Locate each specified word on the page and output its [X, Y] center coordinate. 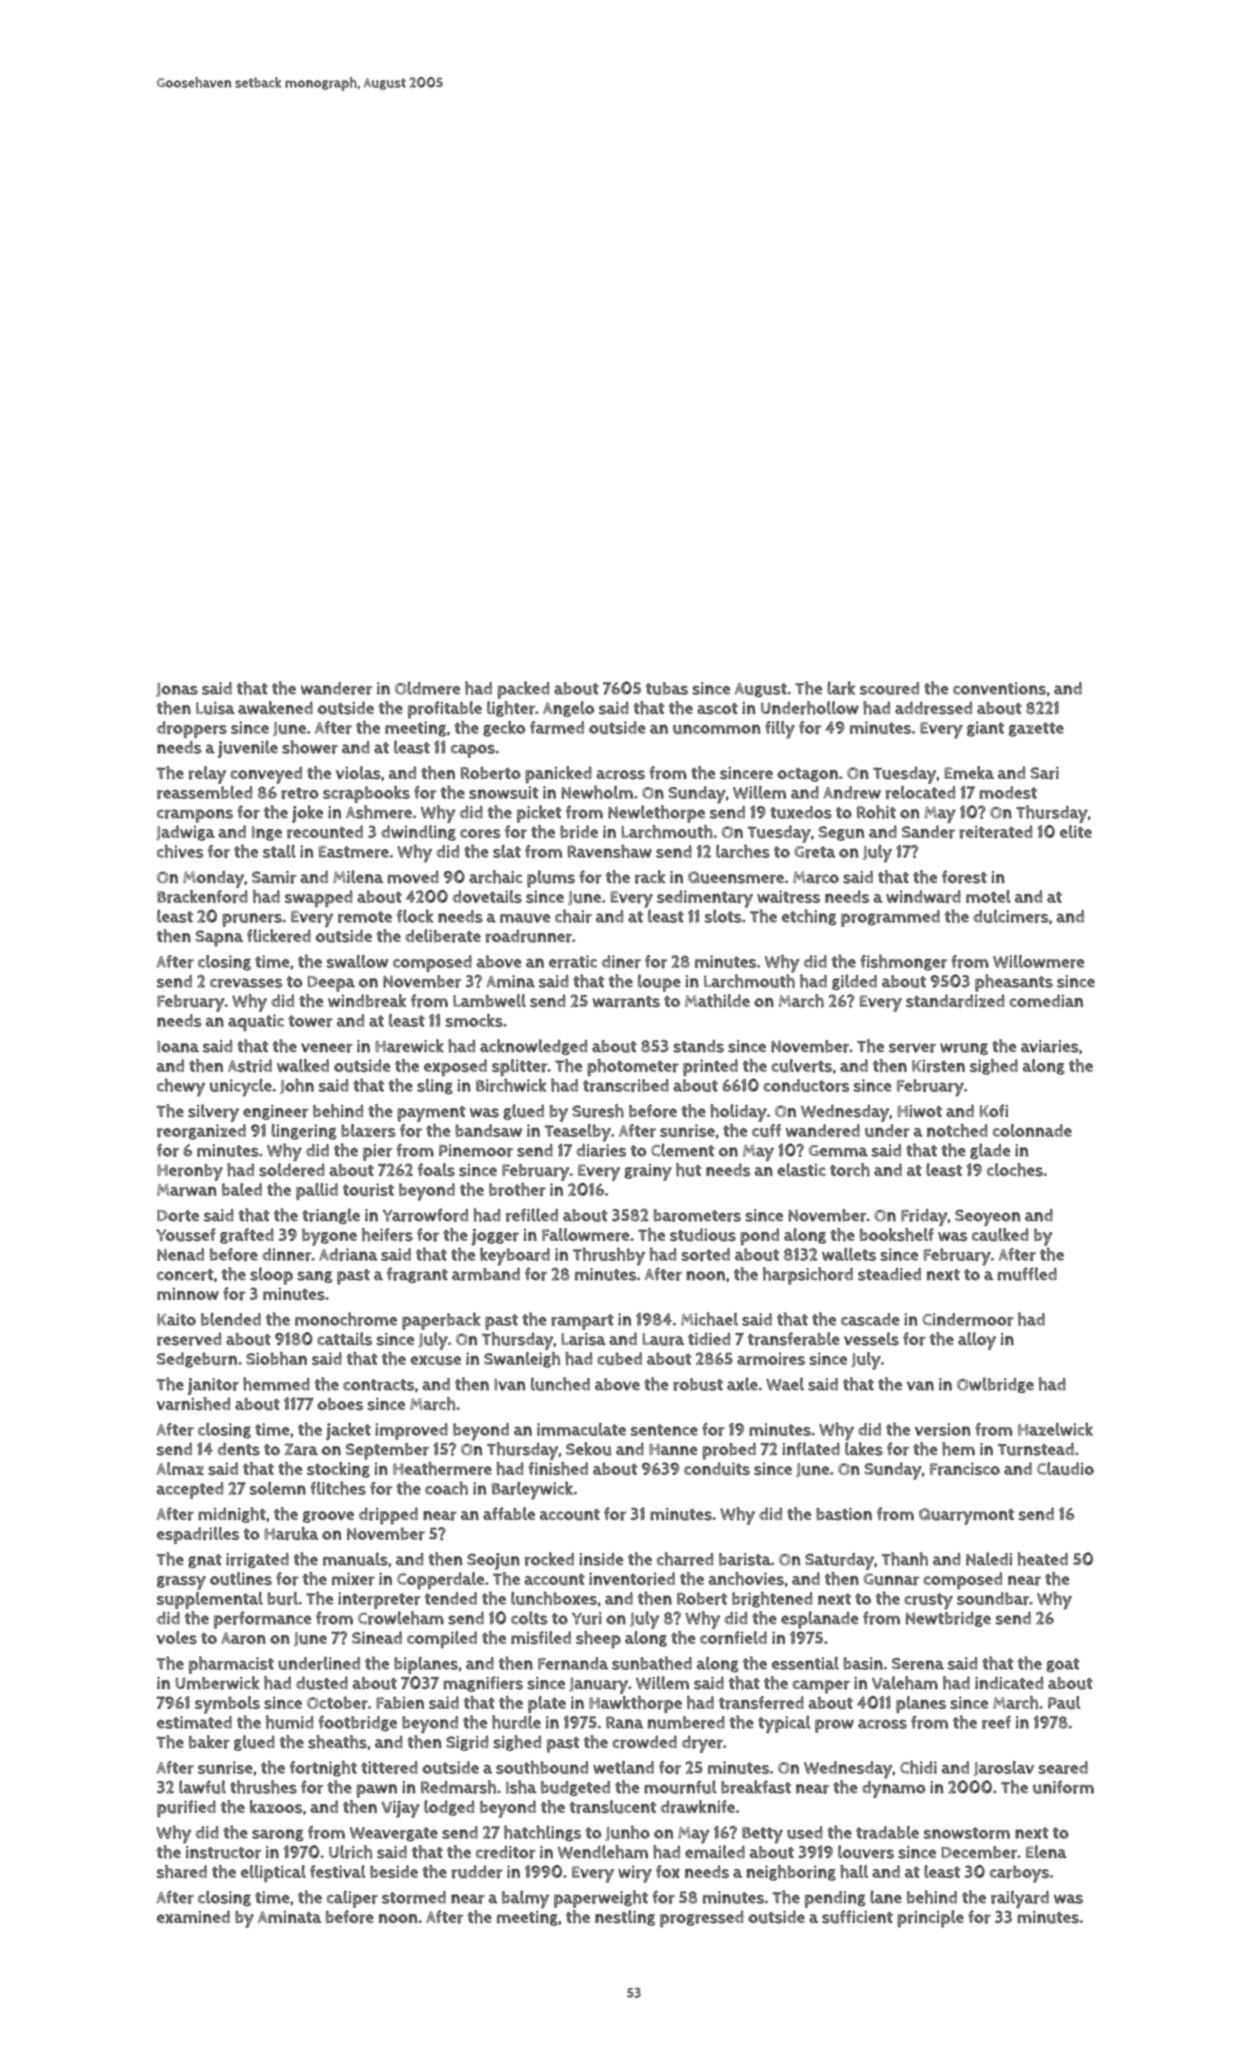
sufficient [857, 1917]
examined [193, 1916]
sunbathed [652, 1663]
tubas [667, 688]
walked [303, 1065]
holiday [738, 1113]
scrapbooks [366, 794]
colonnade [1032, 1130]
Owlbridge [995, 1385]
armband [486, 1274]
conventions [999, 688]
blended [231, 1319]
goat [1063, 1665]
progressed [702, 1919]
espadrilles [198, 1535]
